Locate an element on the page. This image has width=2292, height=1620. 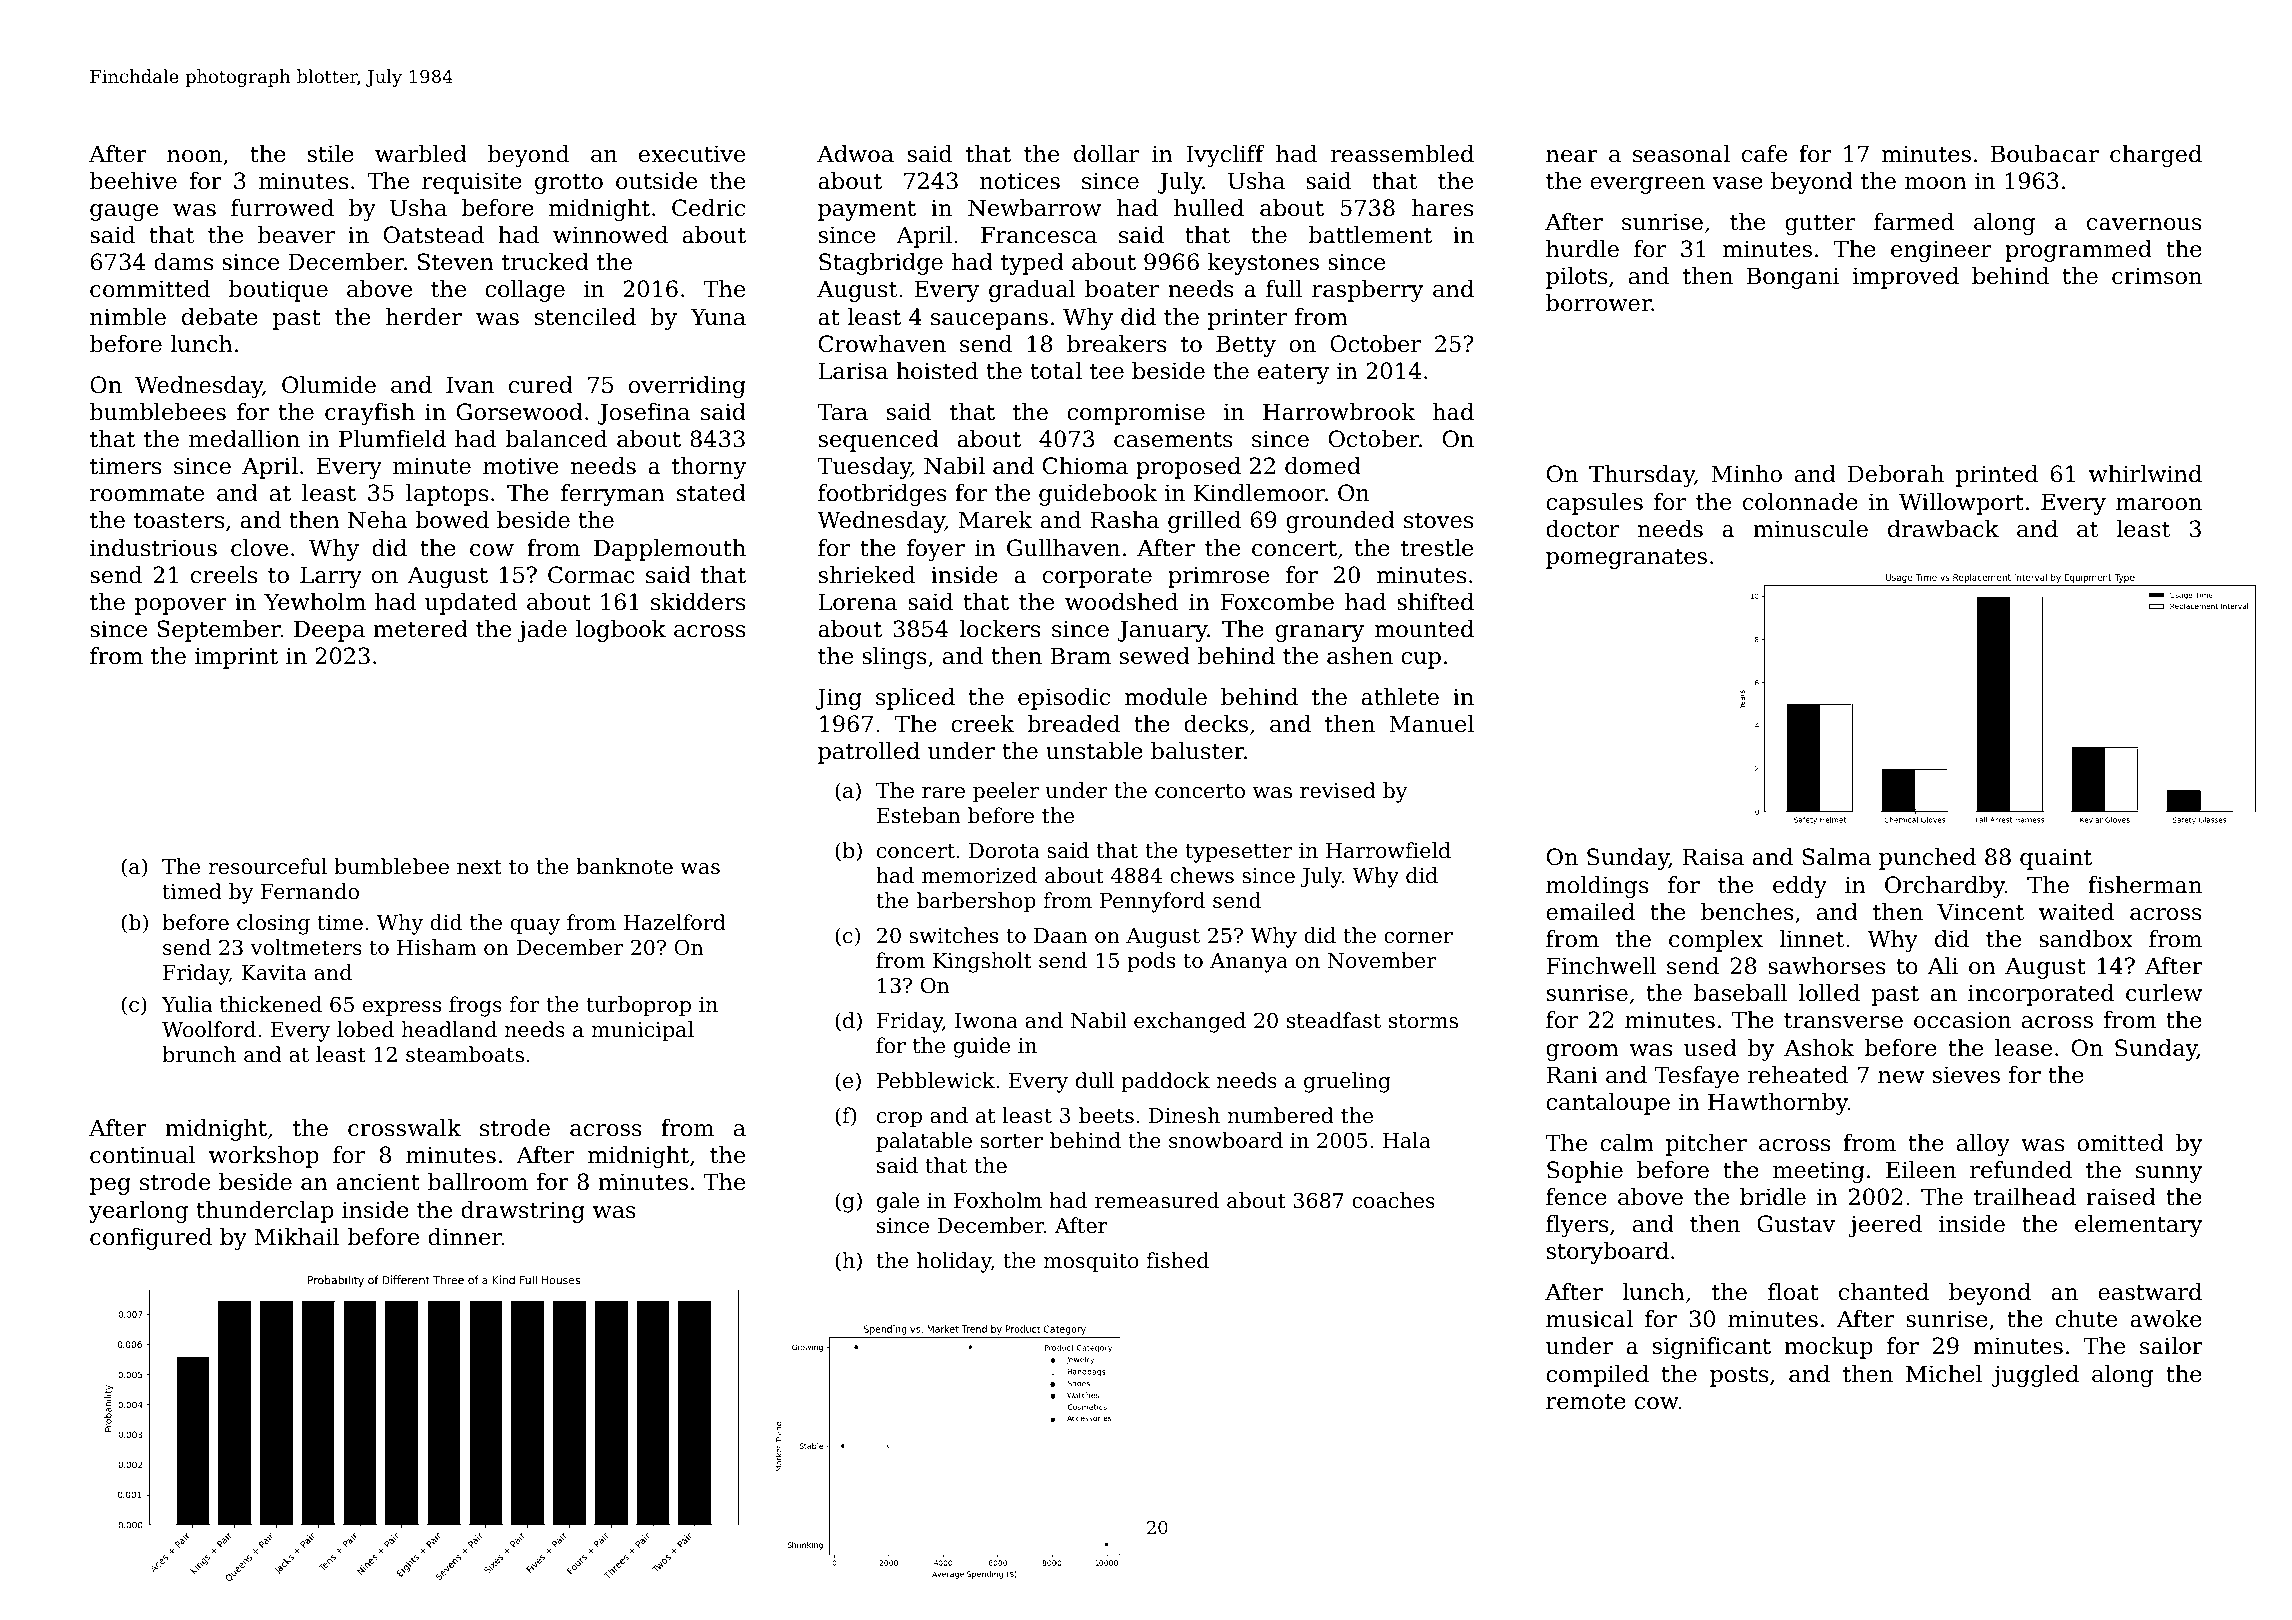
Dorota is located at coordinates (1004, 851).
